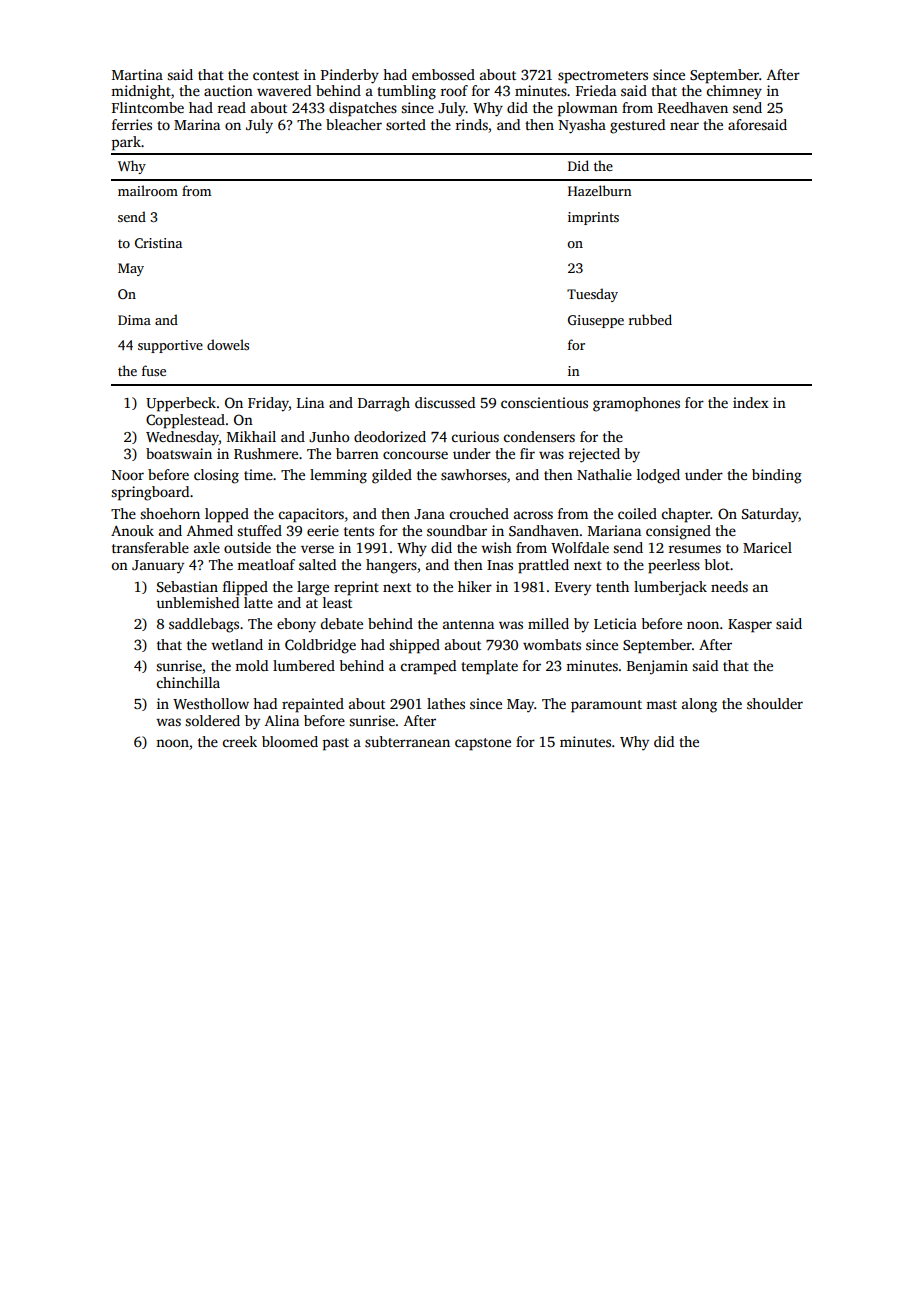  Describe the element at coordinates (475, 586) in the page. I see `hiker` at that location.
